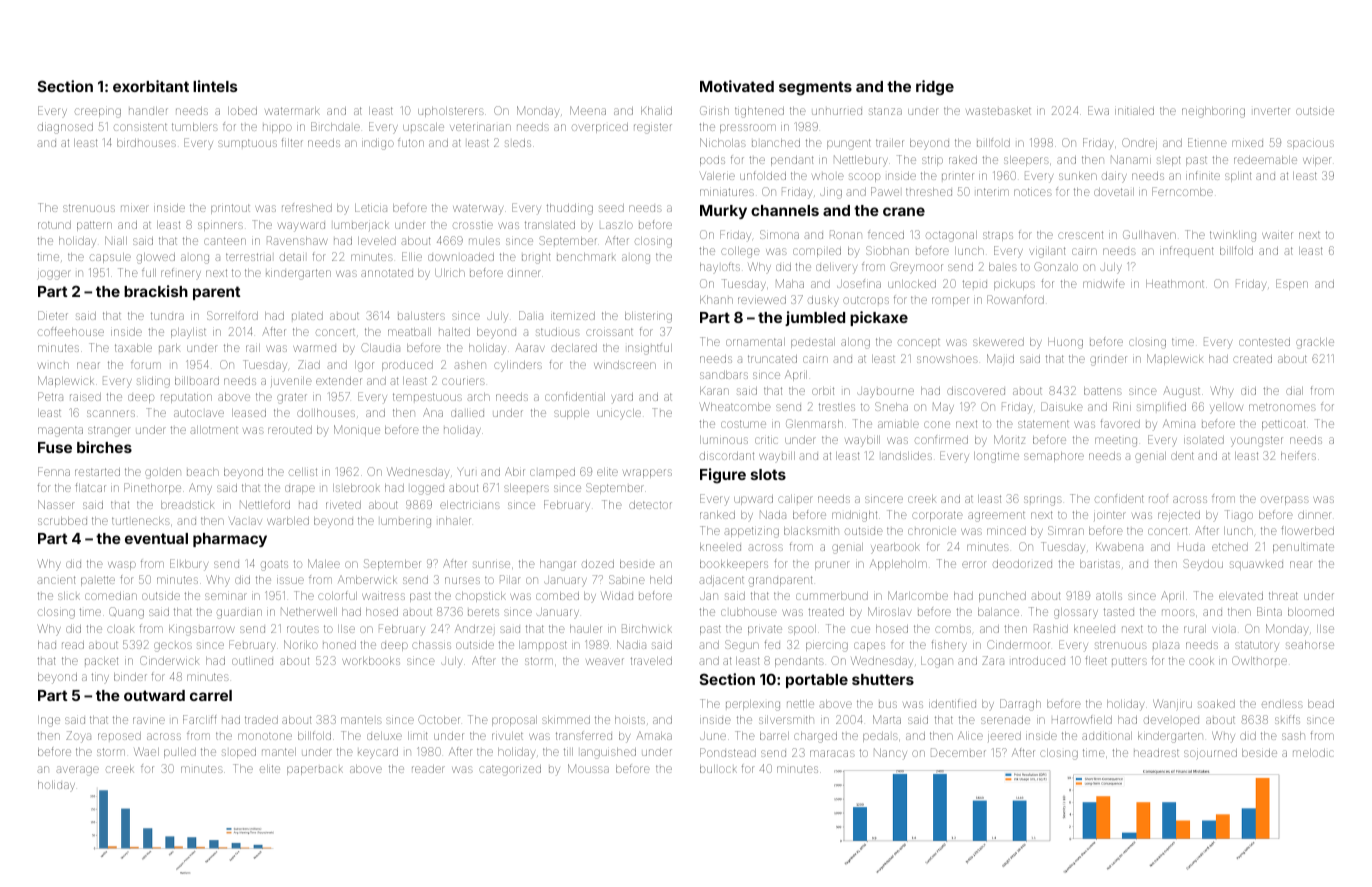  Describe the element at coordinates (557, 596) in the screenshot. I see `combed` at that location.
